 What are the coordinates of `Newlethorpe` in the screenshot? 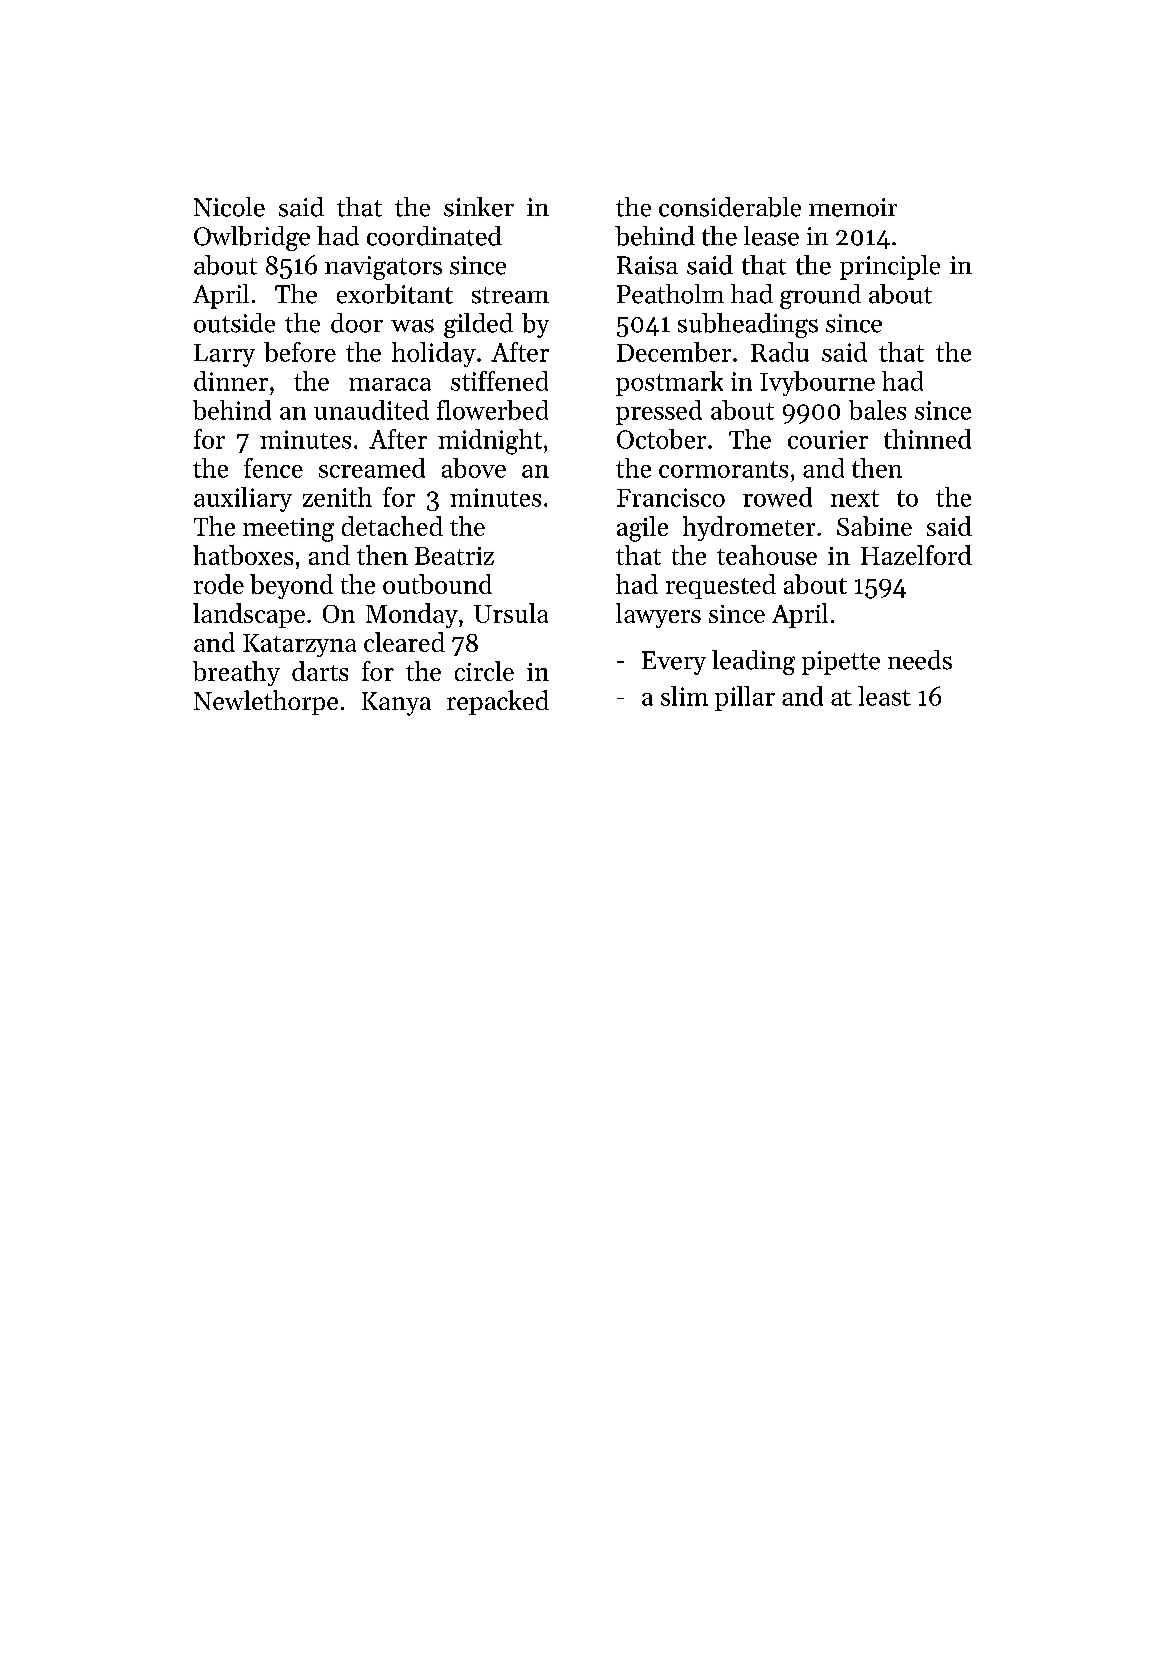 It's located at (266, 702).
